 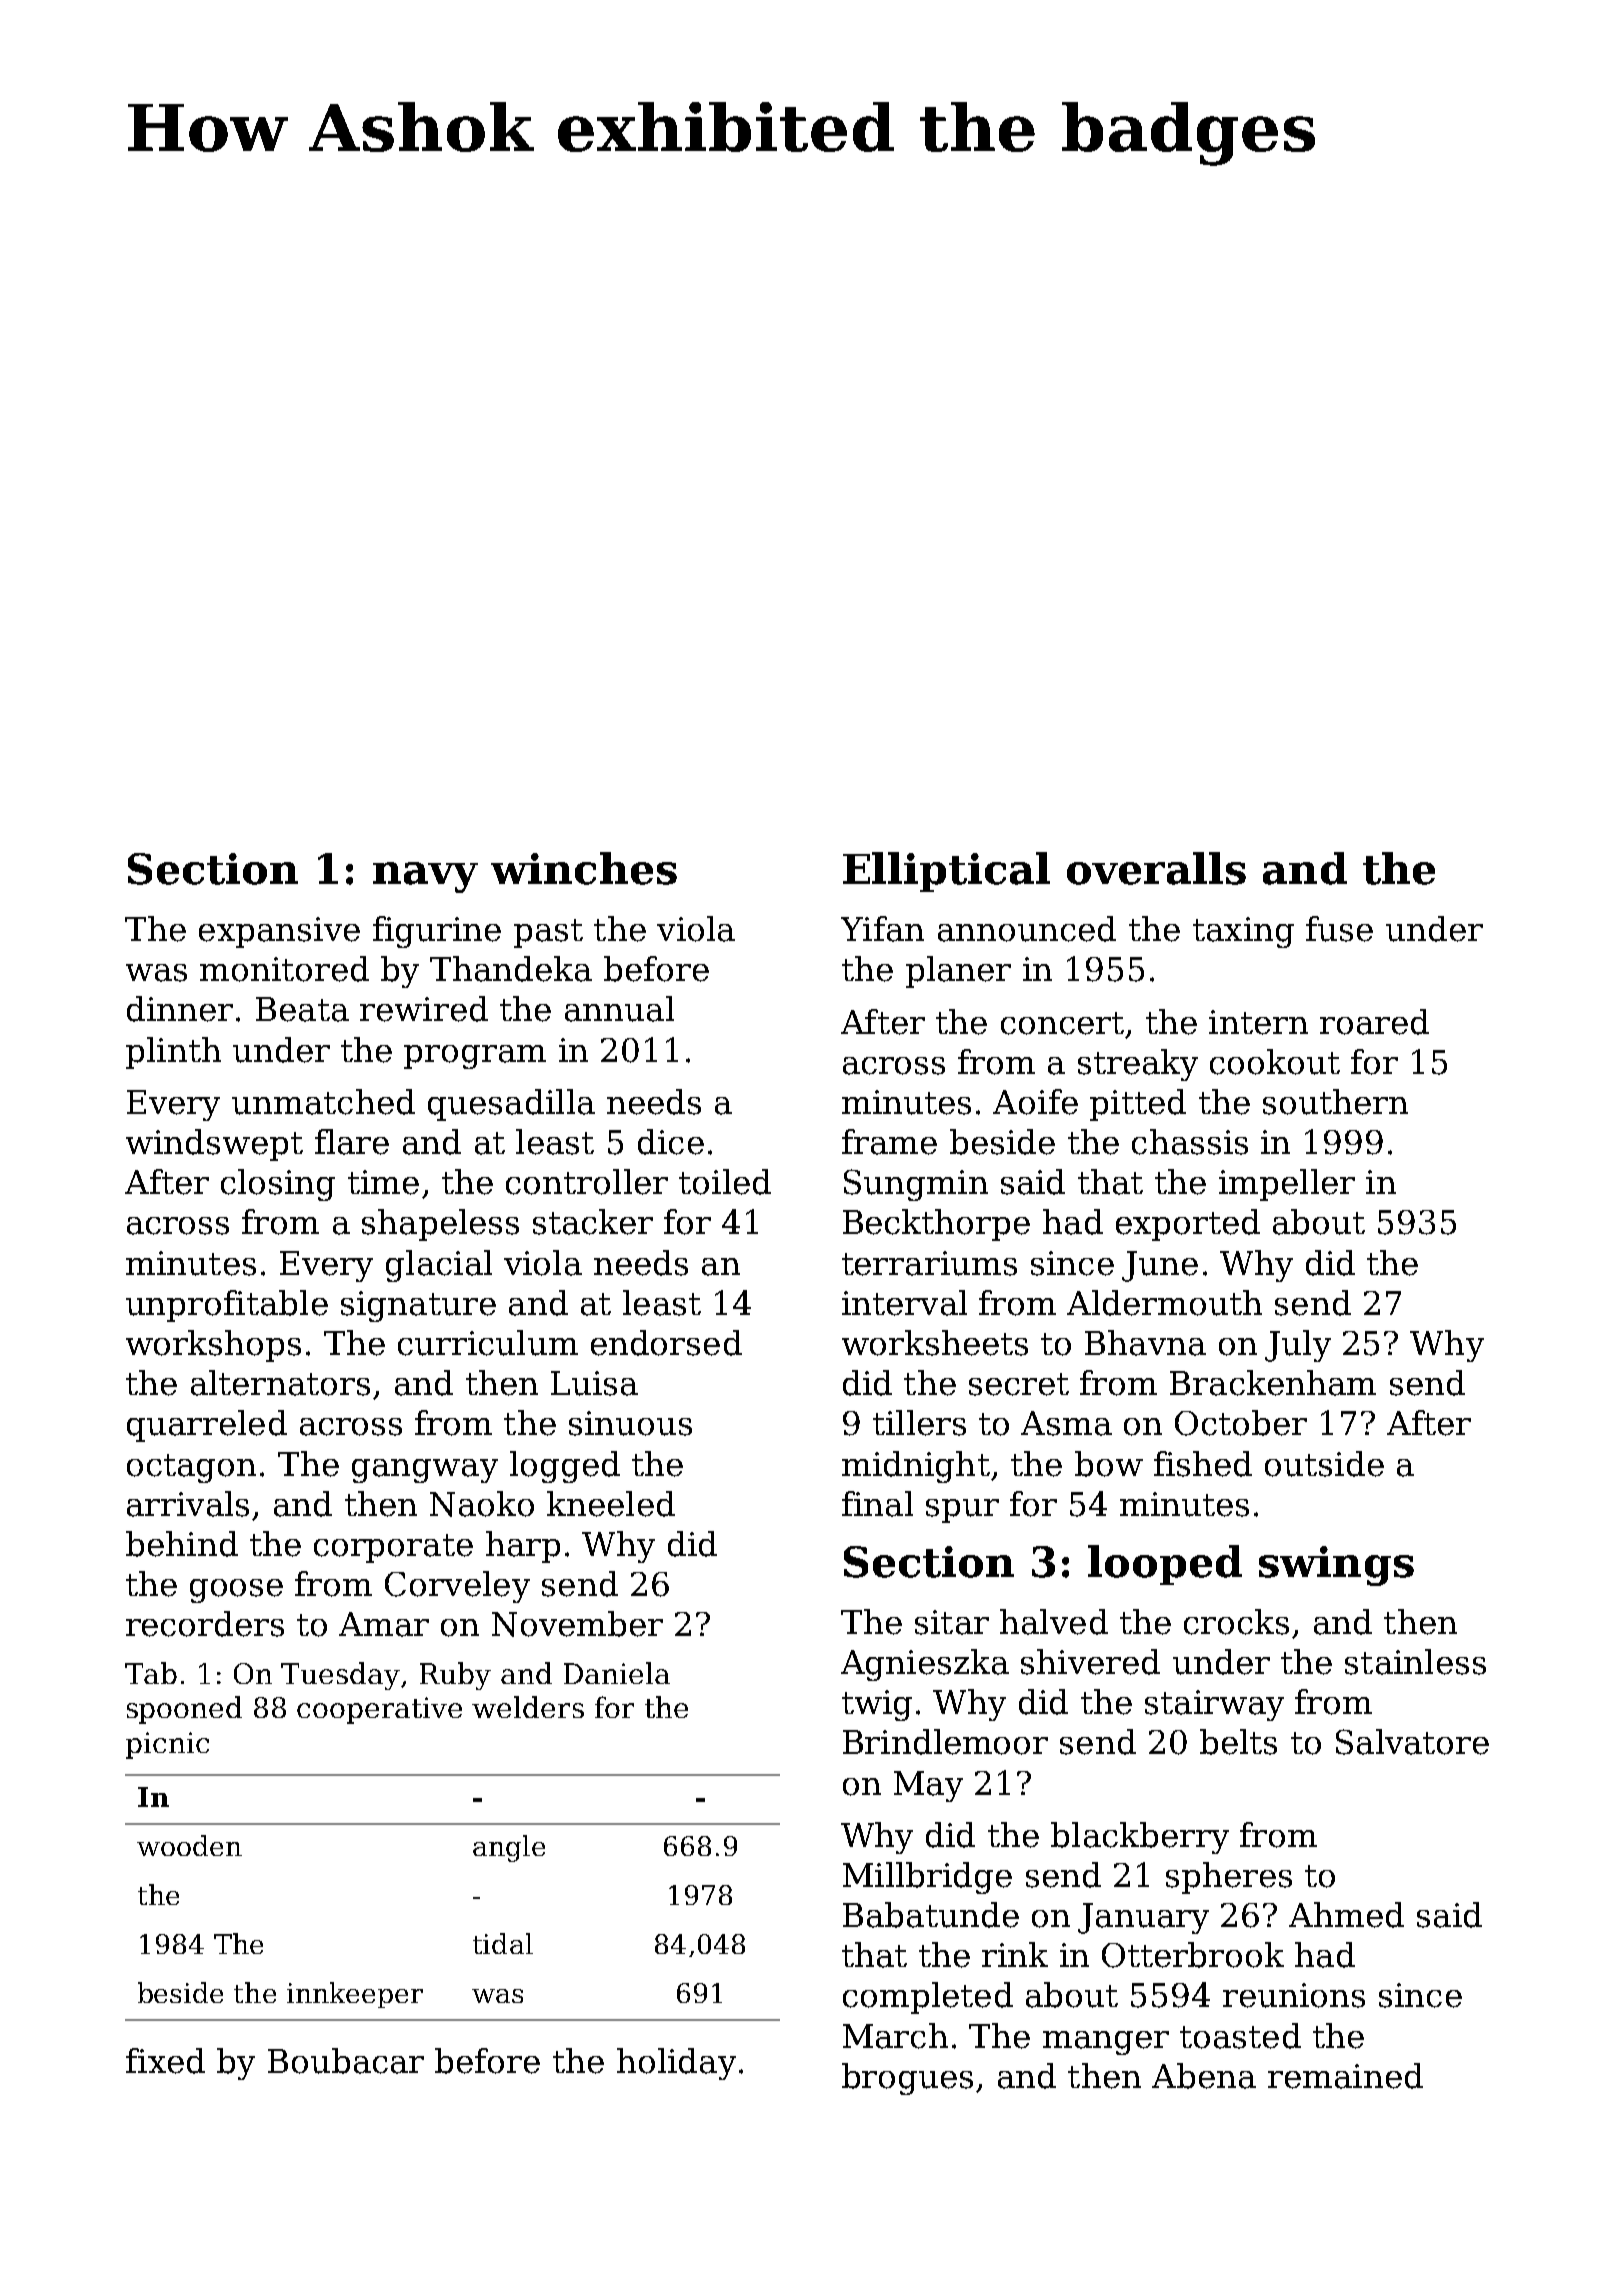 What do you see at coordinates (882, 929) in the document?
I see `Yifan` at bounding box center [882, 929].
